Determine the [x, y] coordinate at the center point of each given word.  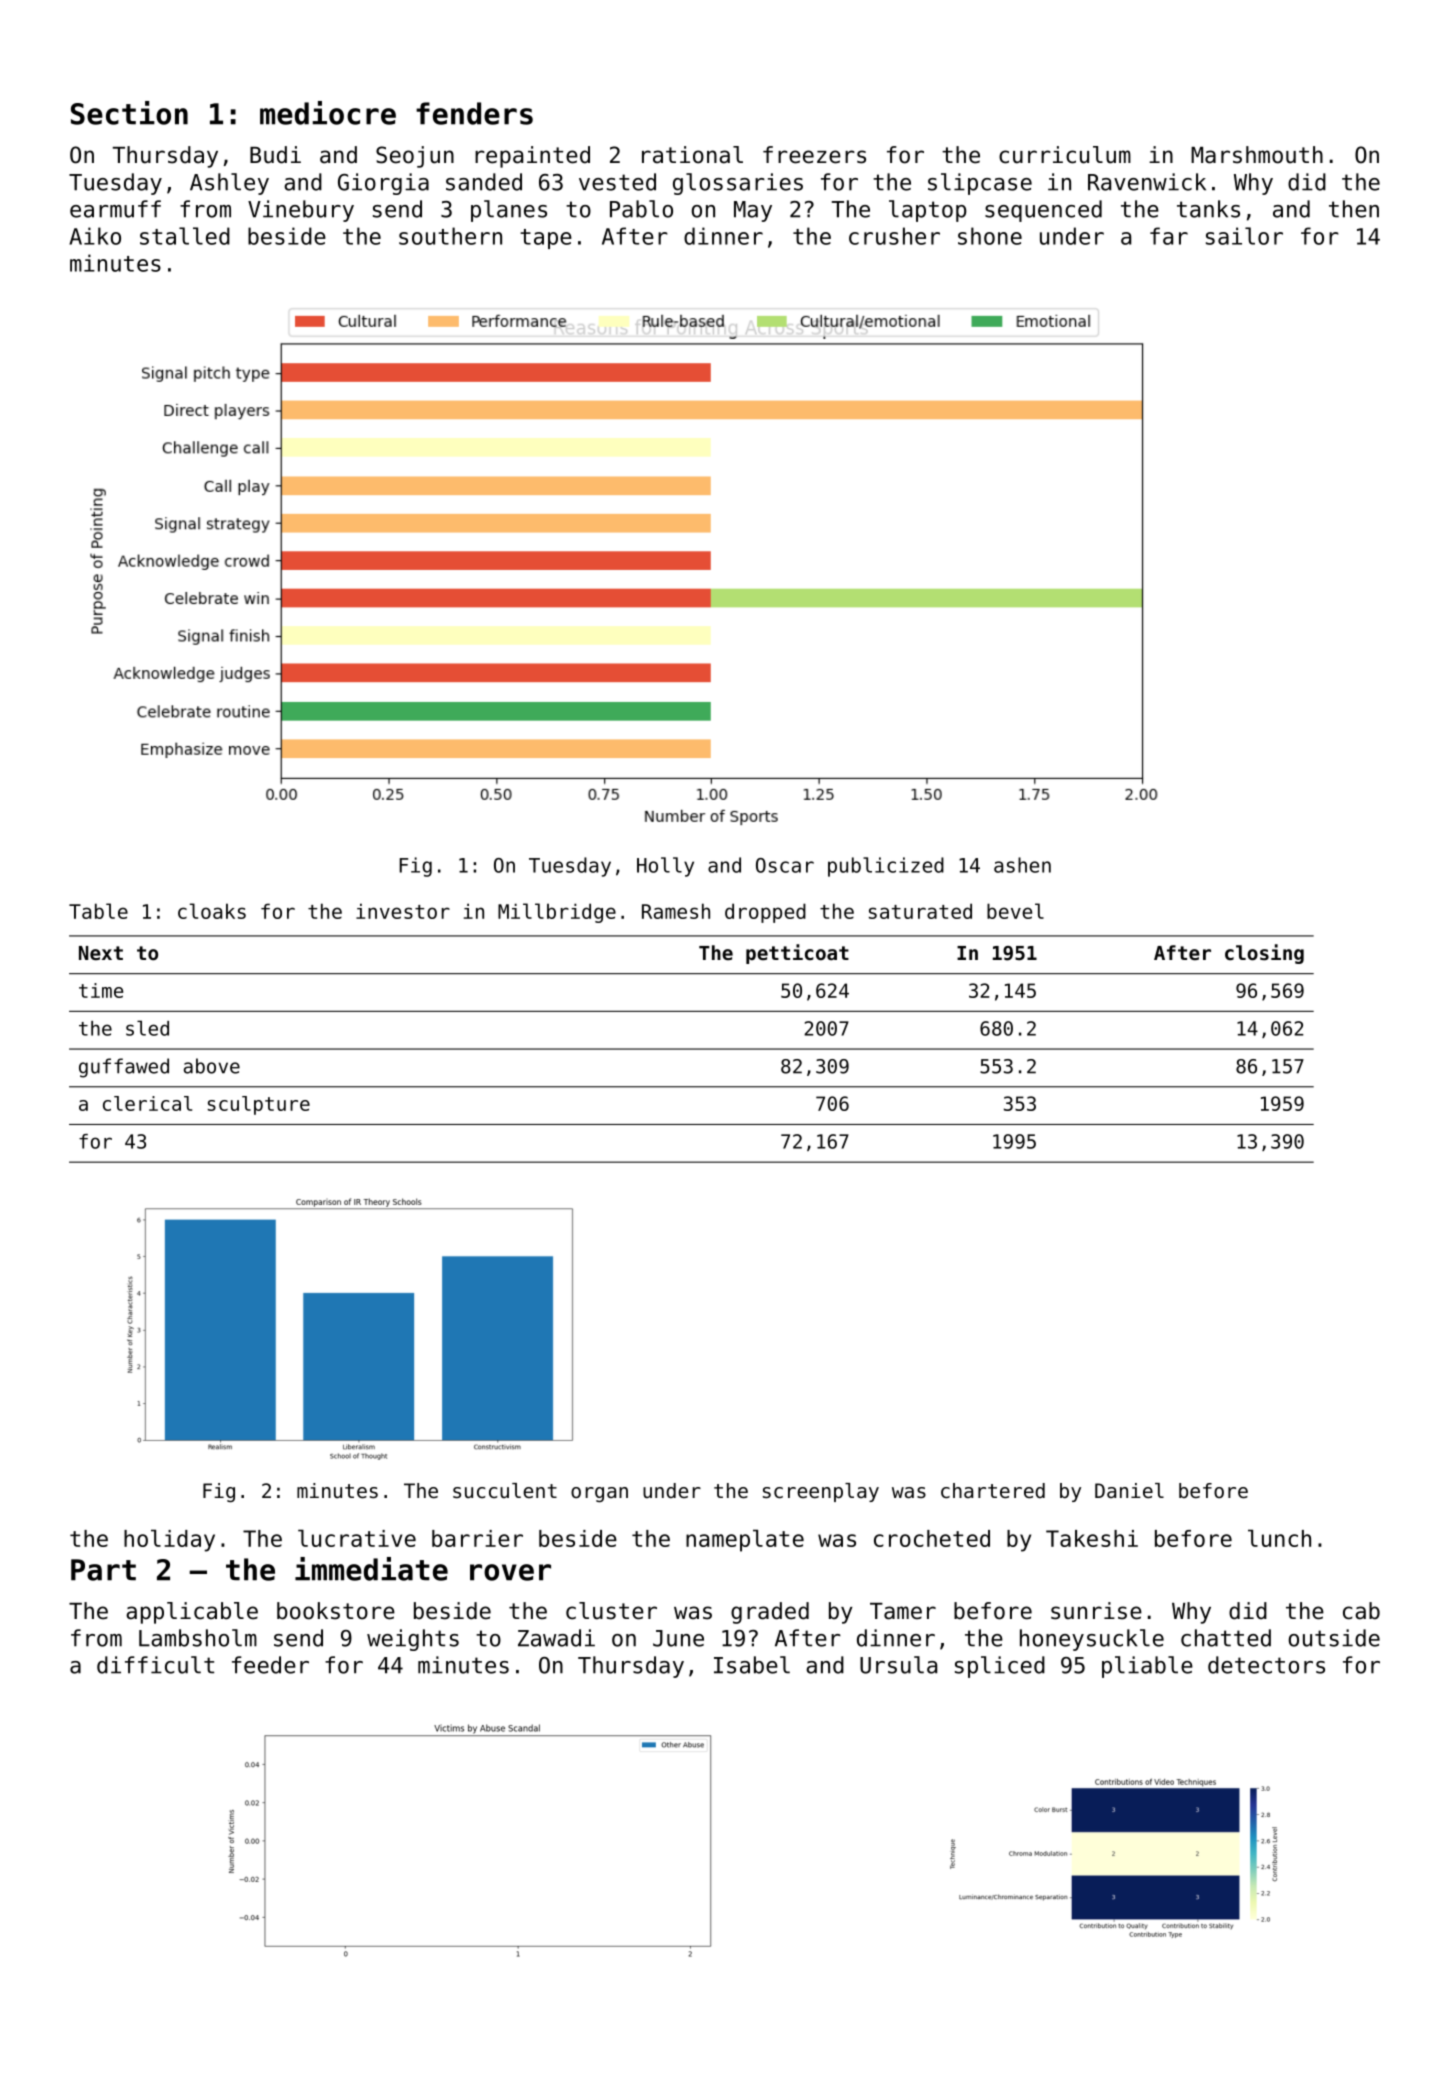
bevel [1015, 911]
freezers [814, 155]
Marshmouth [1257, 155]
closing [1264, 954]
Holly [665, 867]
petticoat [797, 954]
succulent [505, 1490]
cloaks [212, 911]
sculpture [259, 1105]
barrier [477, 1538]
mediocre [328, 113]
